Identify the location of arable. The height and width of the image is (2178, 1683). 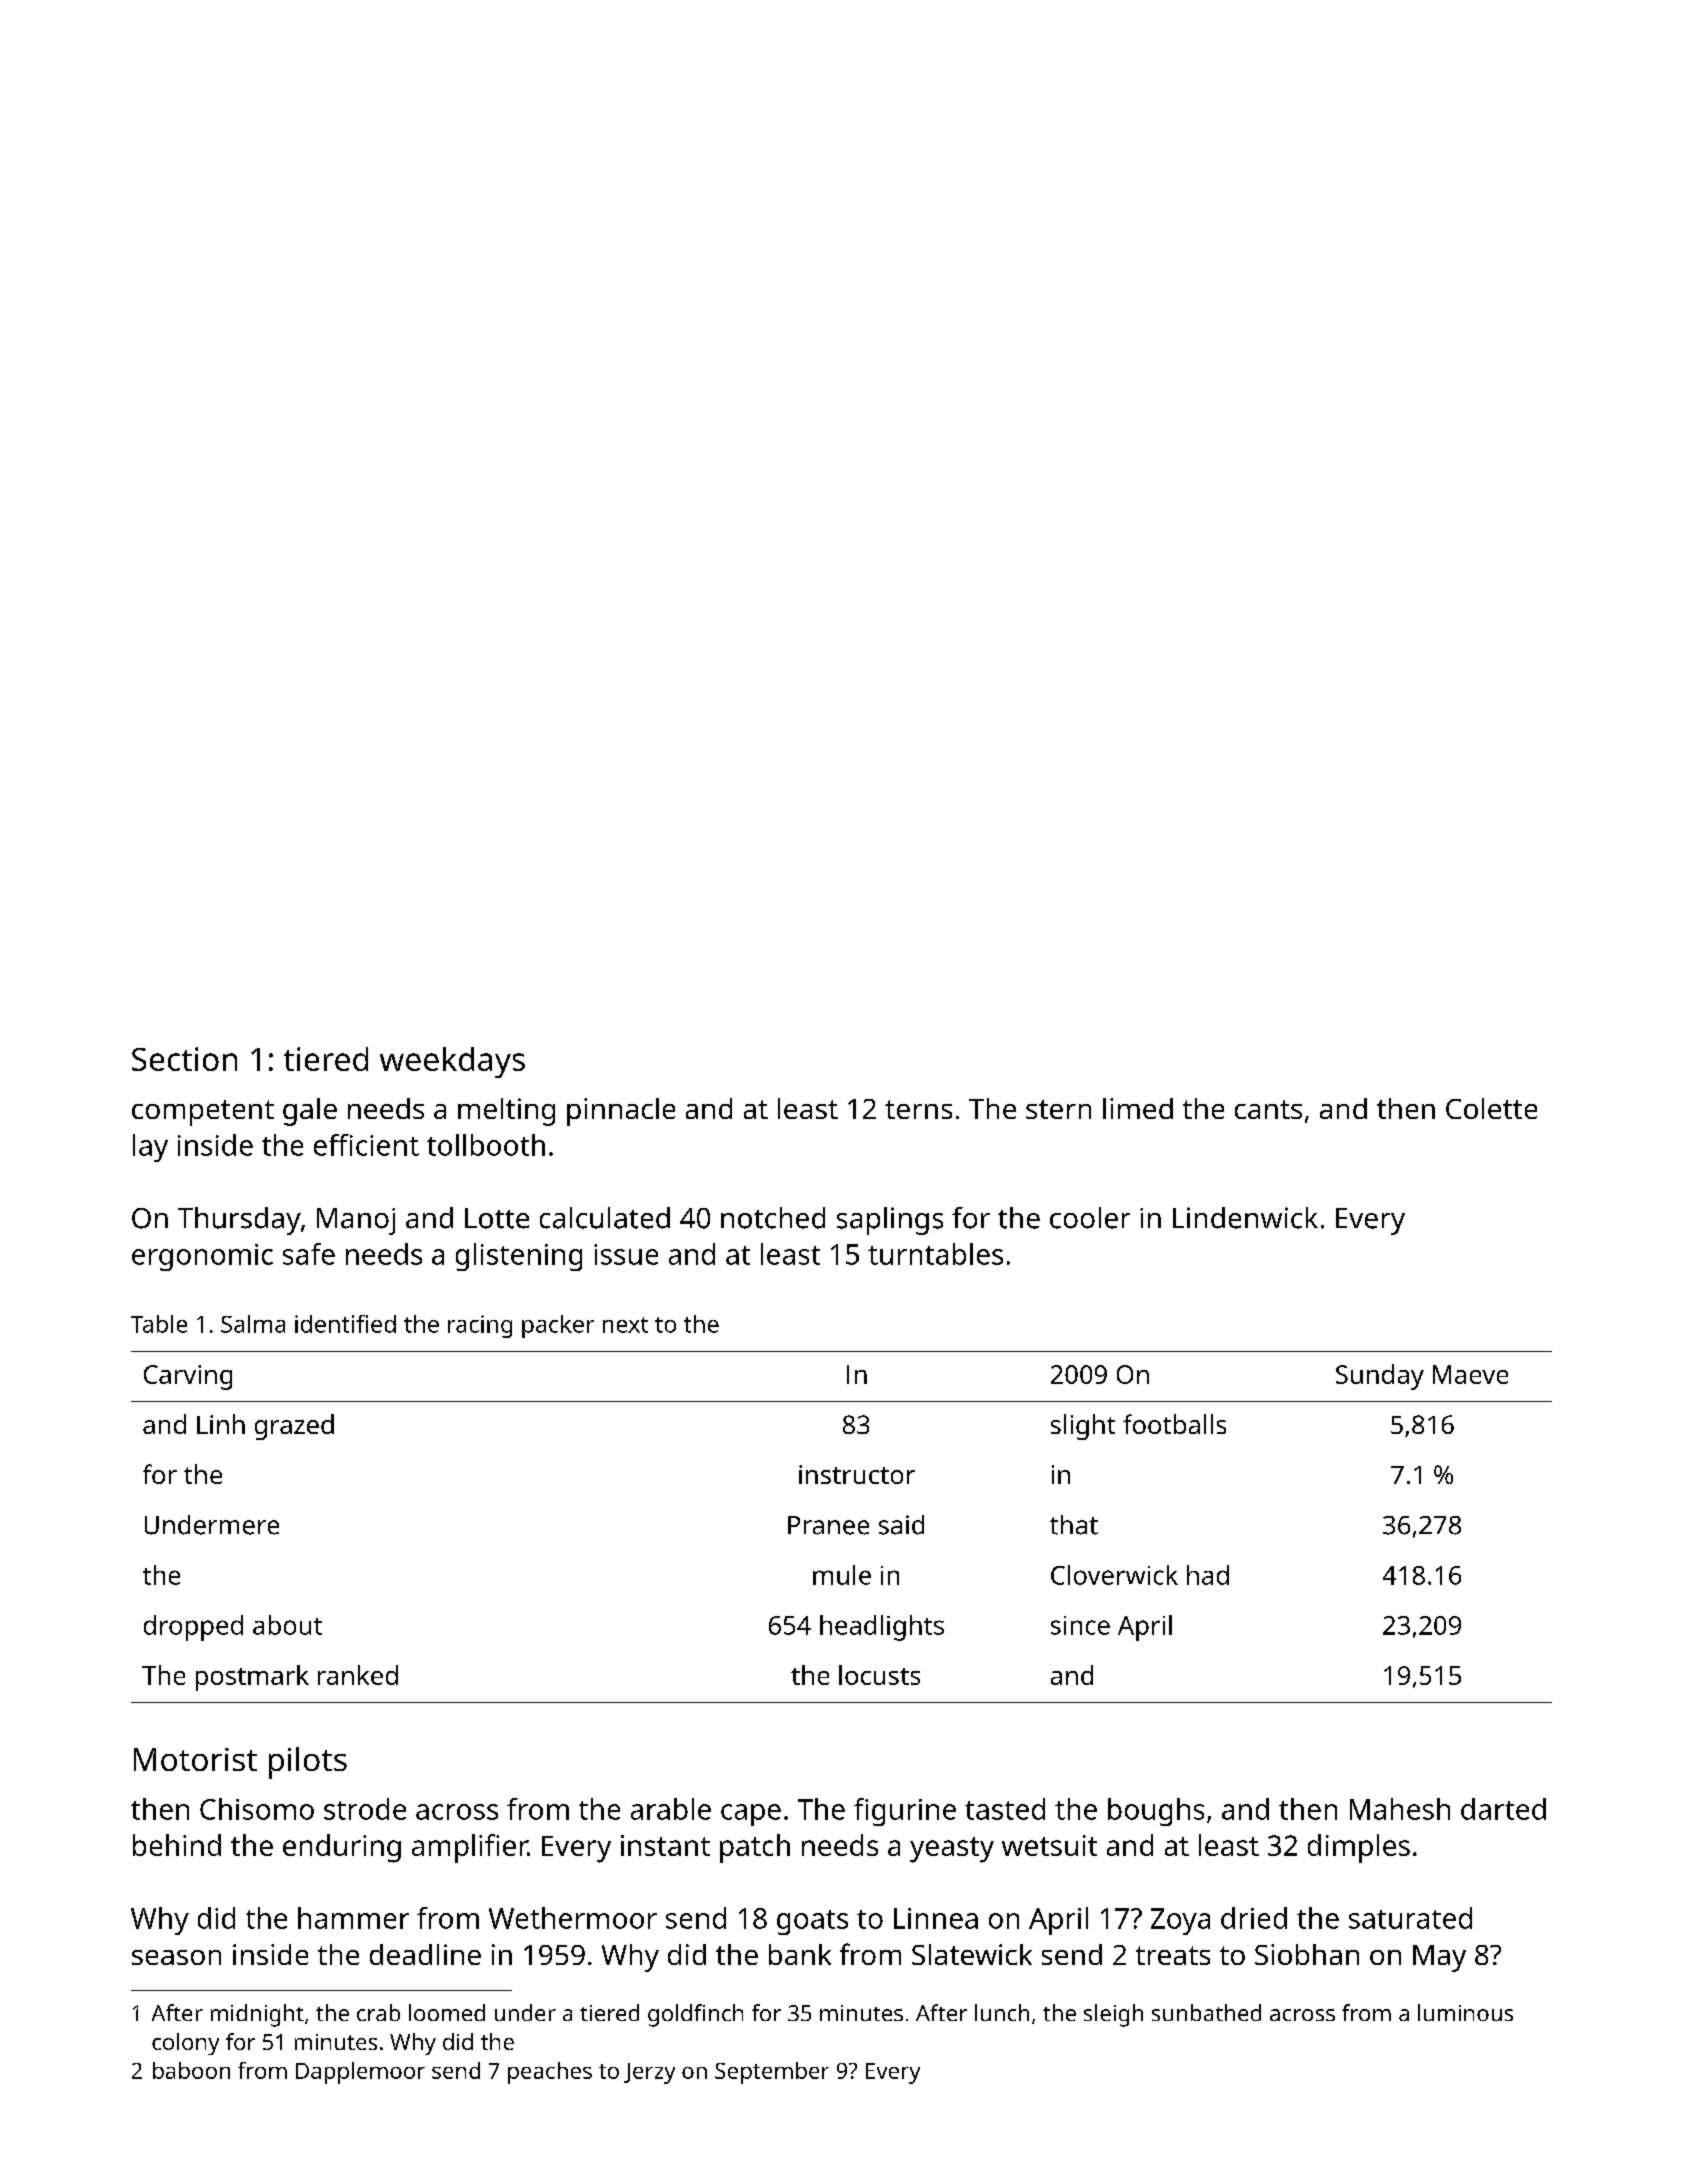
(671, 1809).
